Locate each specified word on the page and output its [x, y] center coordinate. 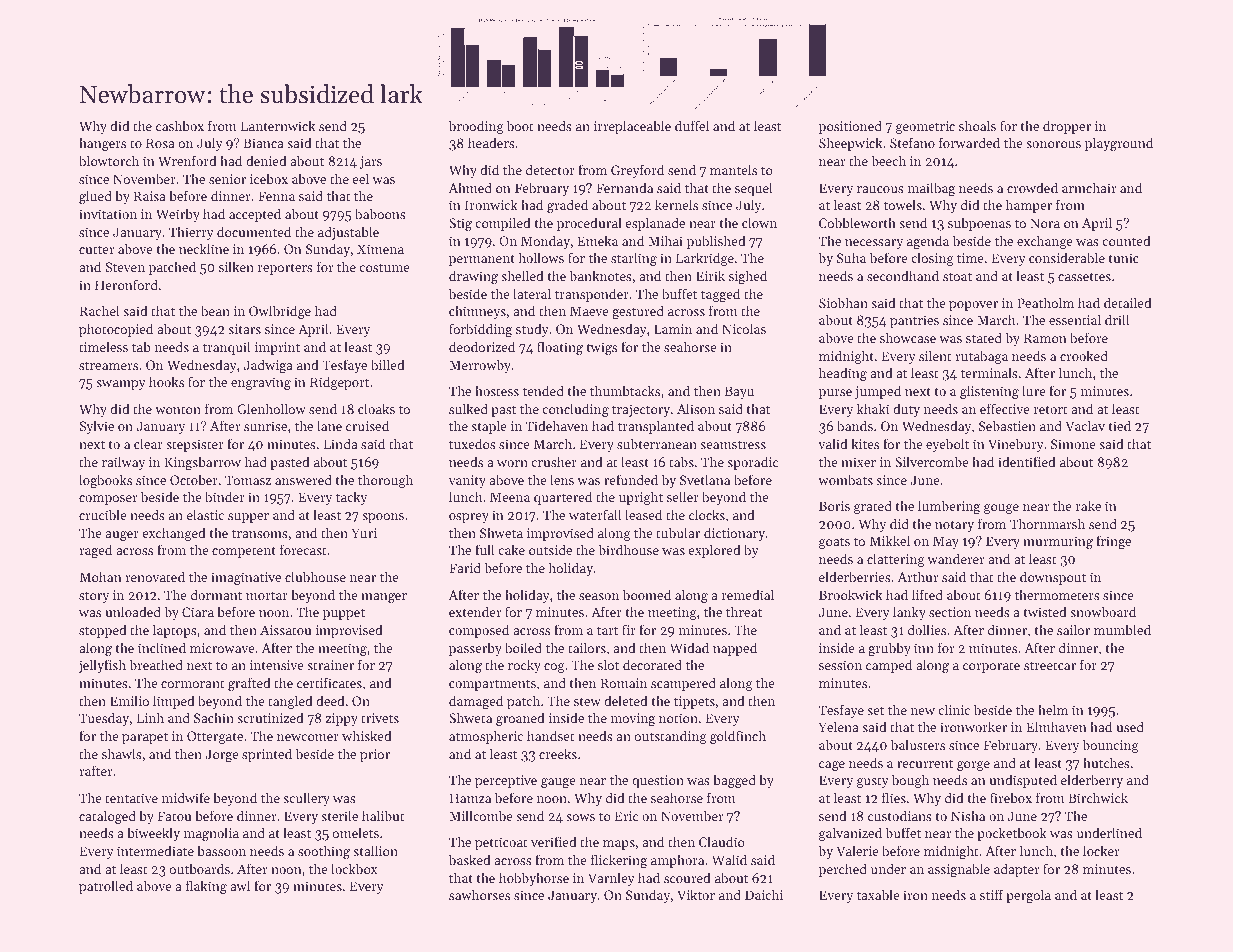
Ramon [1045, 338]
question [658, 781]
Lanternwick [278, 125]
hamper [1029, 206]
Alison [696, 408]
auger [122, 536]
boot [520, 125]
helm [1053, 709]
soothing [324, 852]
